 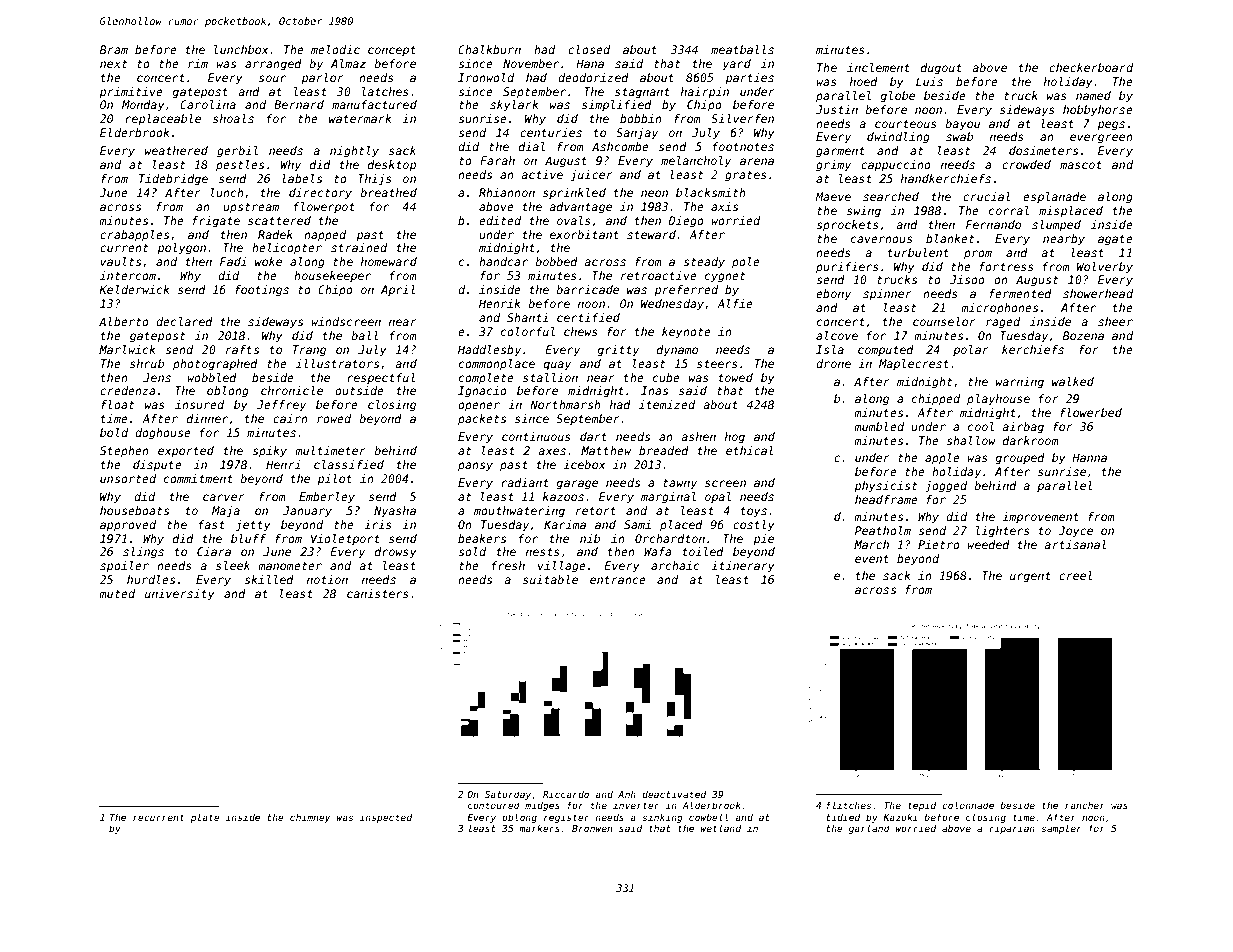 What do you see at coordinates (335, 49) in the page?
I see `melodic` at bounding box center [335, 49].
